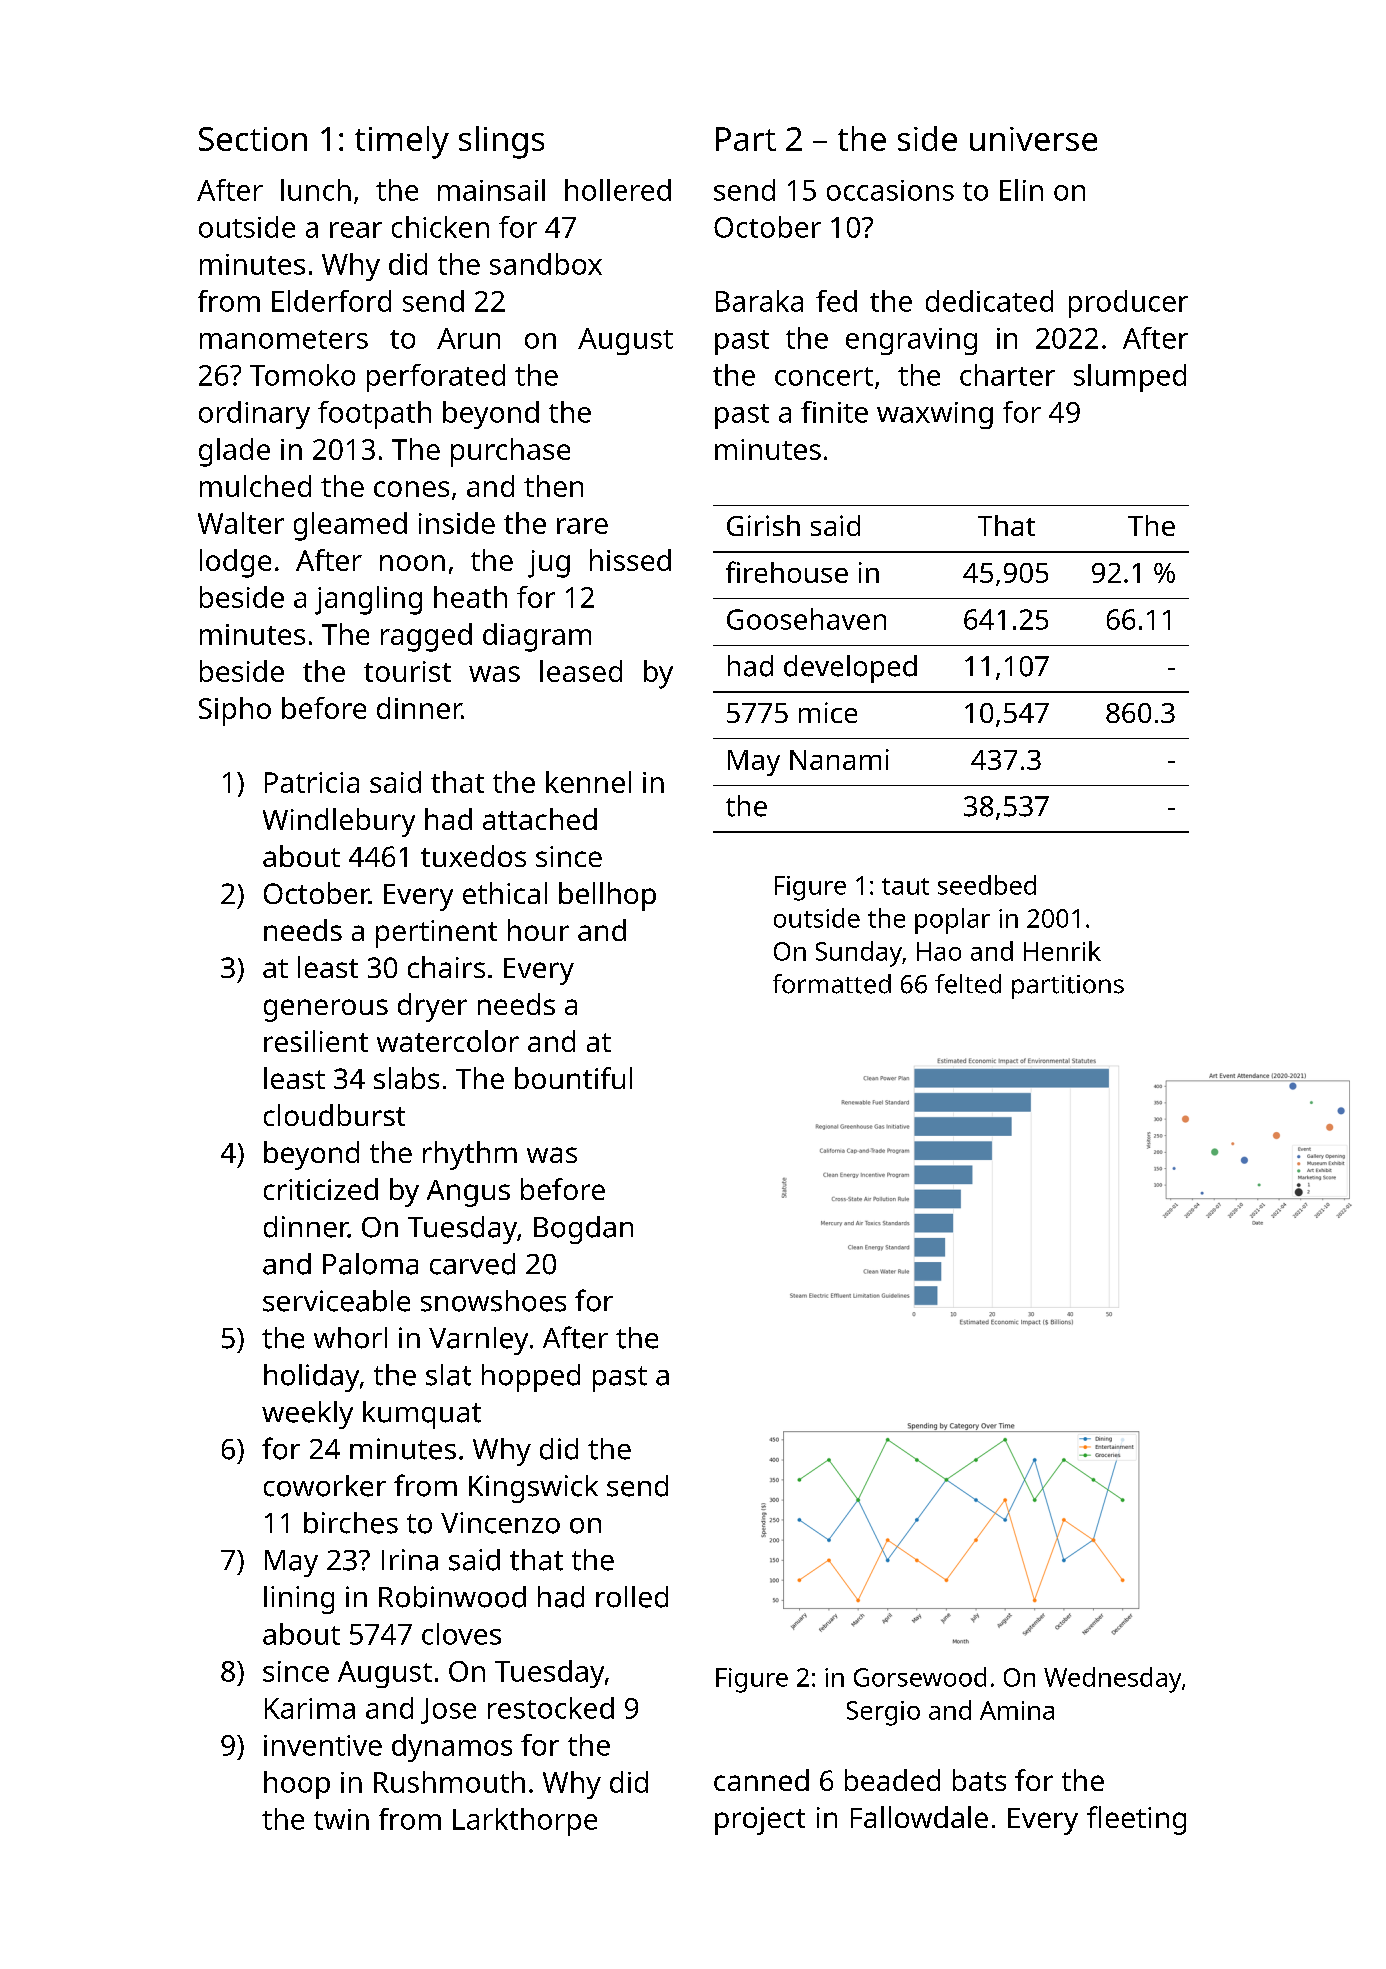 This screenshot has width=1386, height=1969. Describe the element at coordinates (310, 1708) in the screenshot. I see `Karima` at that location.
